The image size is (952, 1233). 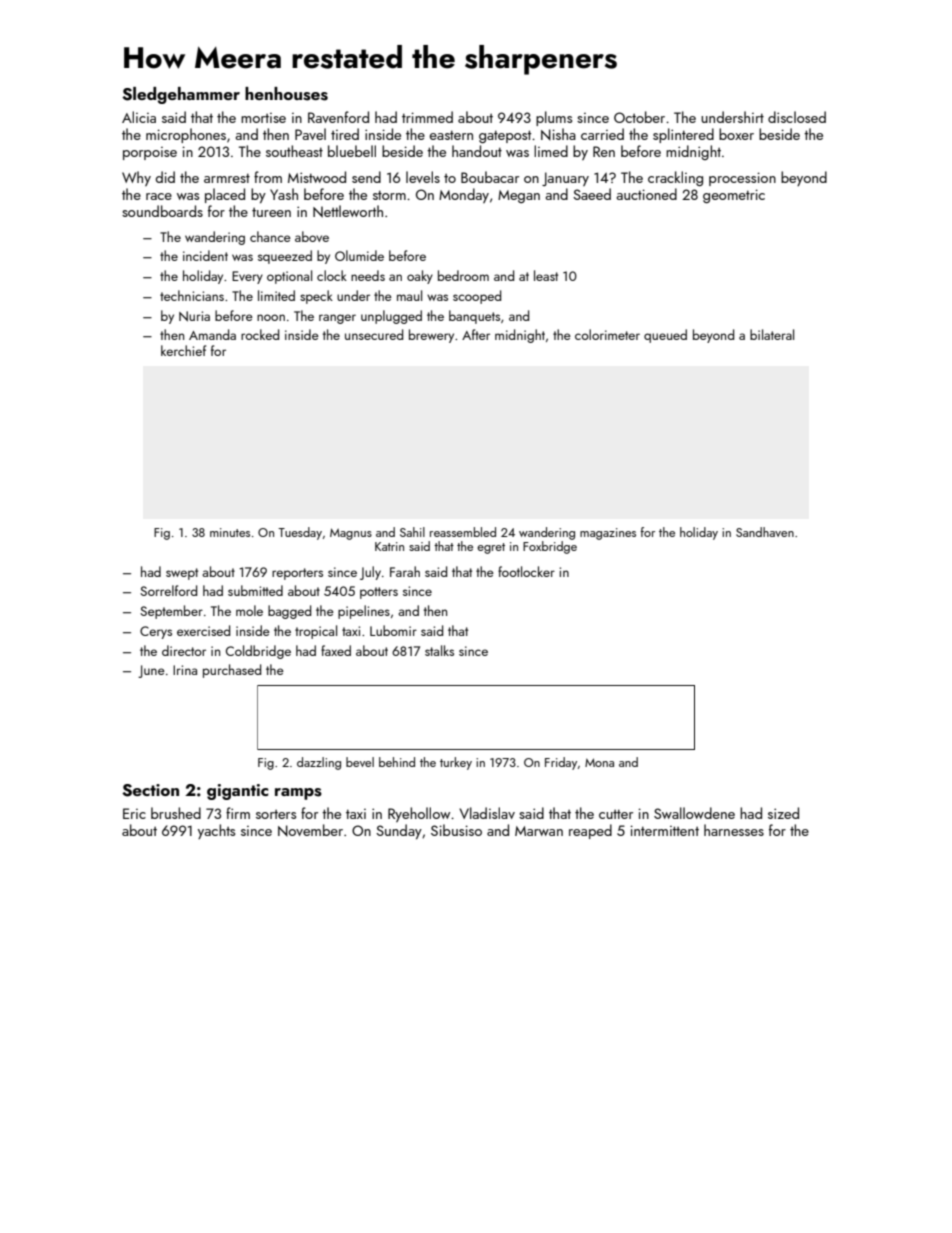 What do you see at coordinates (561, 763) in the page?
I see `Friday` at bounding box center [561, 763].
